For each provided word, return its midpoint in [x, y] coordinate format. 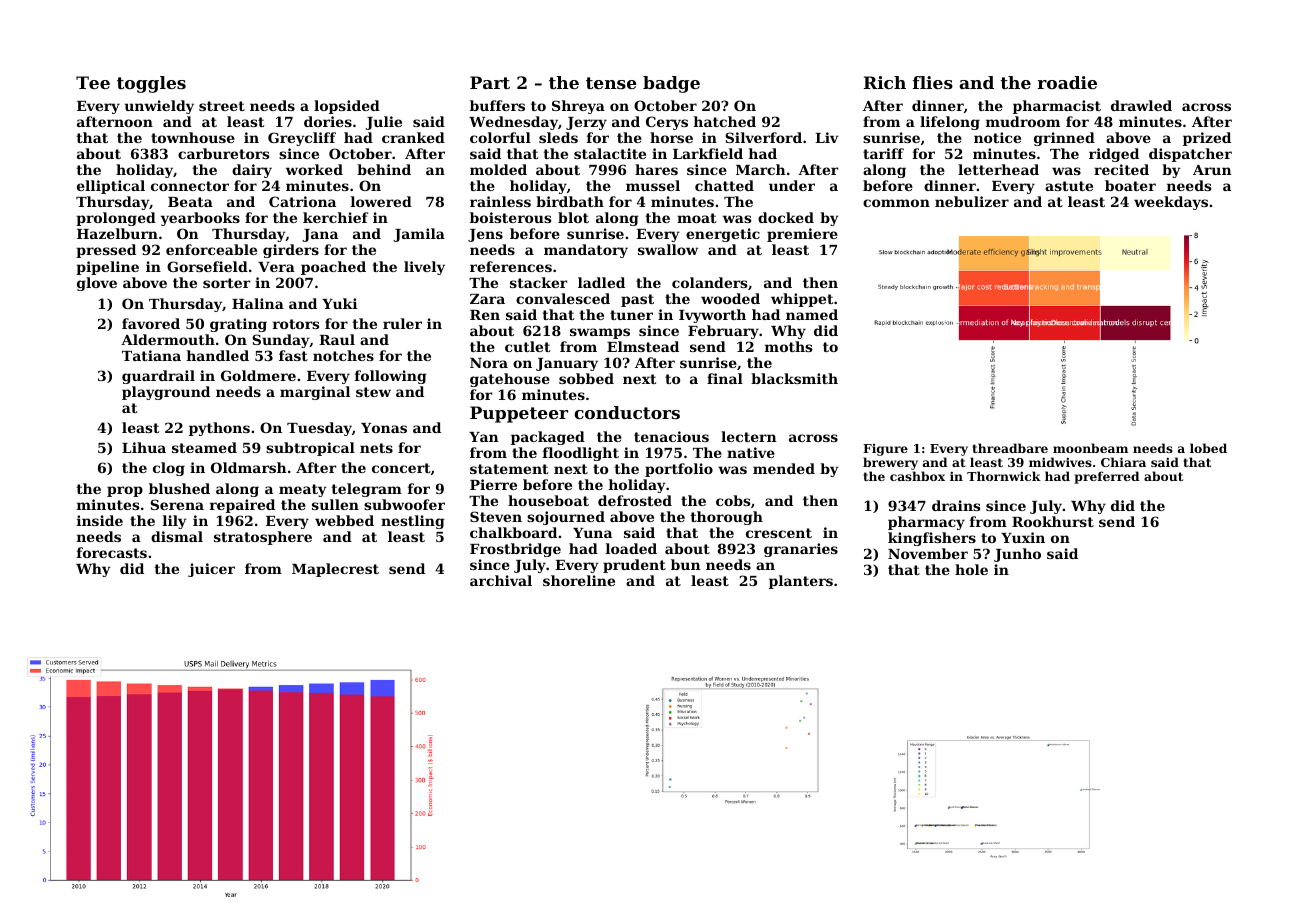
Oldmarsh [249, 467]
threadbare [1010, 448]
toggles [151, 84]
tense [611, 83]
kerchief [336, 217]
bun [686, 564]
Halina [258, 303]
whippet [802, 300]
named [812, 314]
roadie [1067, 82]
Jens [485, 235]
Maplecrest [335, 570]
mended [784, 468]
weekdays [1171, 203]
